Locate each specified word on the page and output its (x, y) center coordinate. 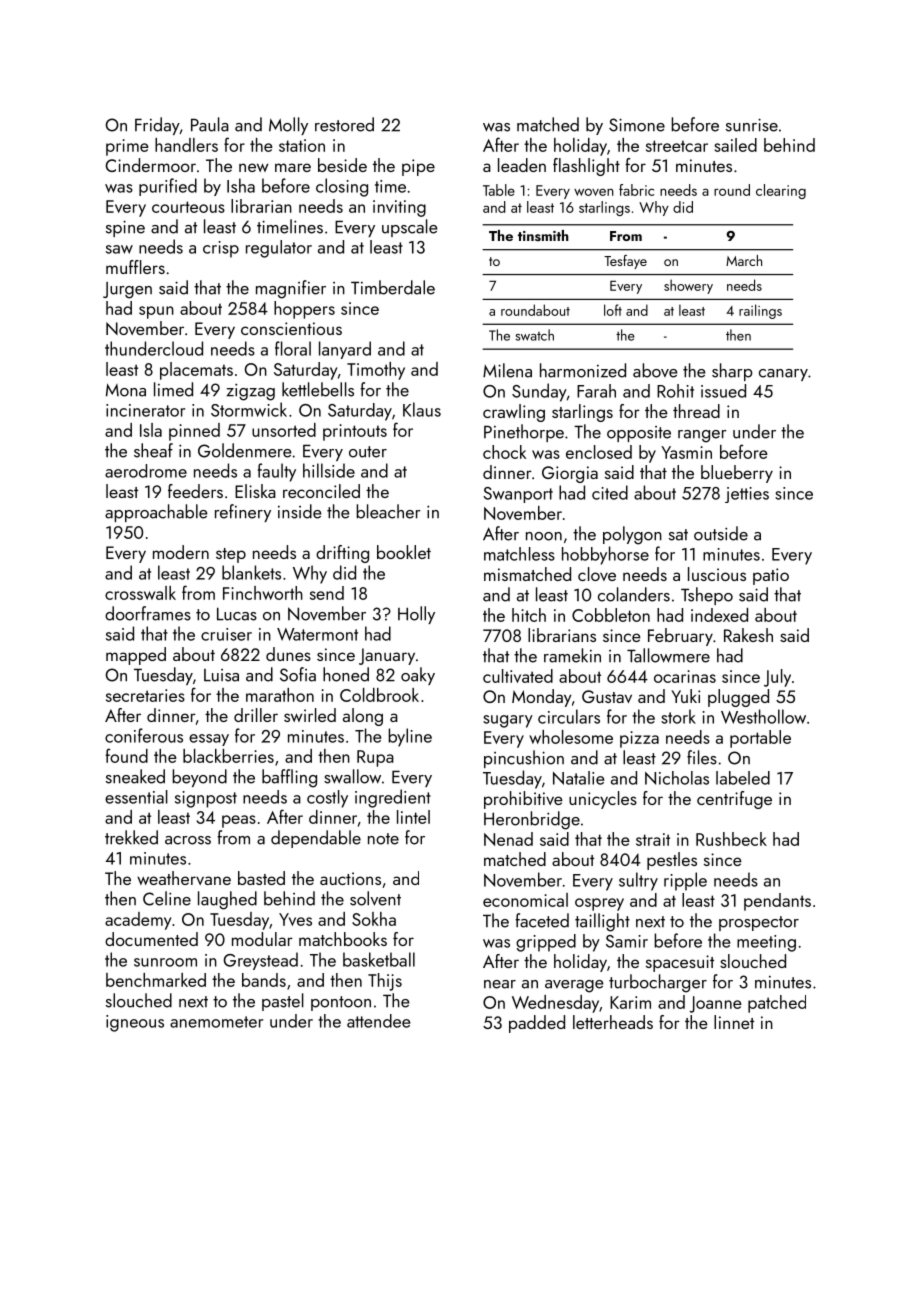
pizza (639, 739)
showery (688, 286)
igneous (135, 1023)
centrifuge (734, 800)
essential (136, 797)
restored (344, 124)
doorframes (148, 613)
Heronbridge (532, 820)
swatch (535, 335)
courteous (188, 207)
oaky (418, 676)
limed (173, 389)
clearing (781, 191)
